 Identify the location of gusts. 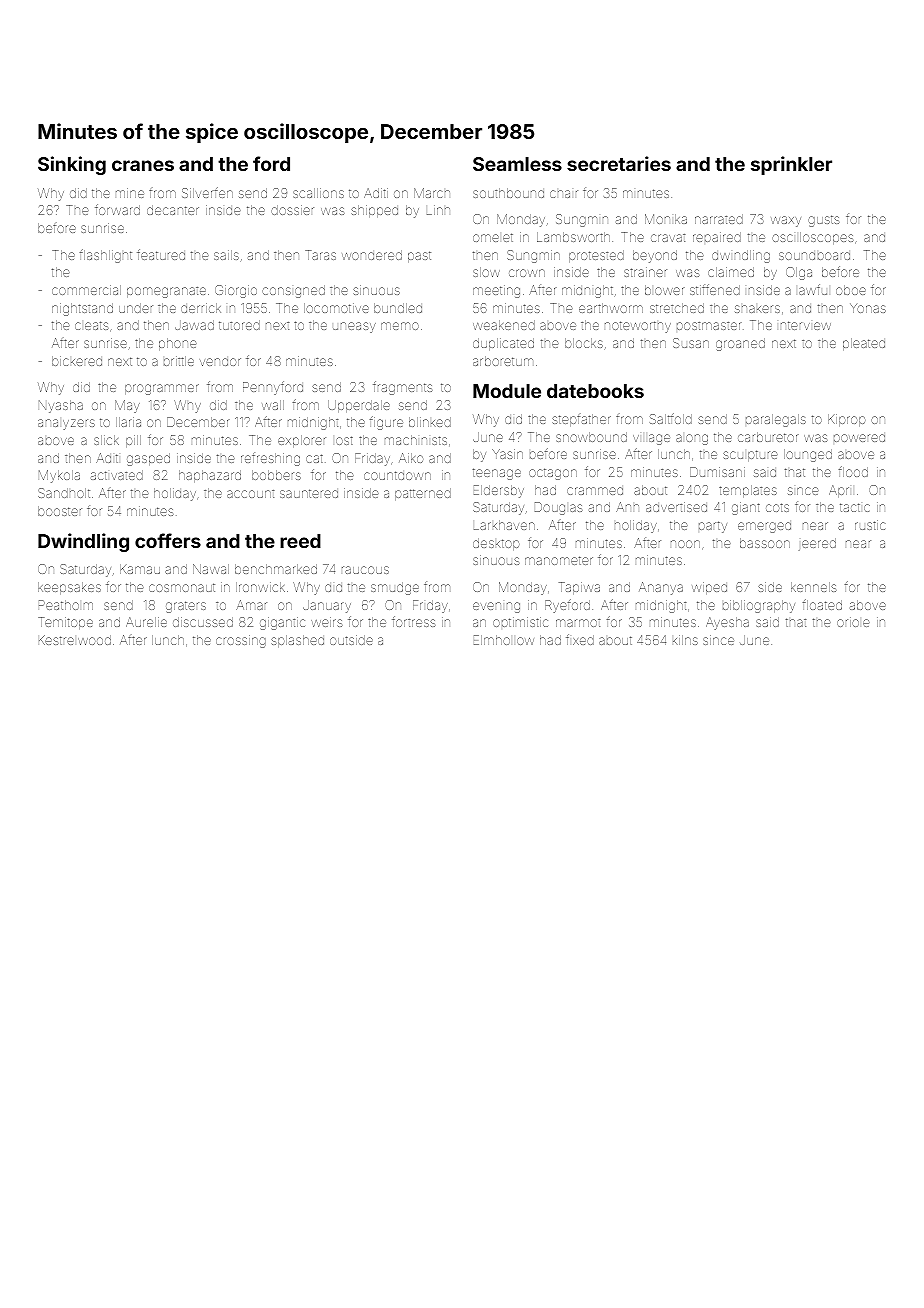
(824, 221).
